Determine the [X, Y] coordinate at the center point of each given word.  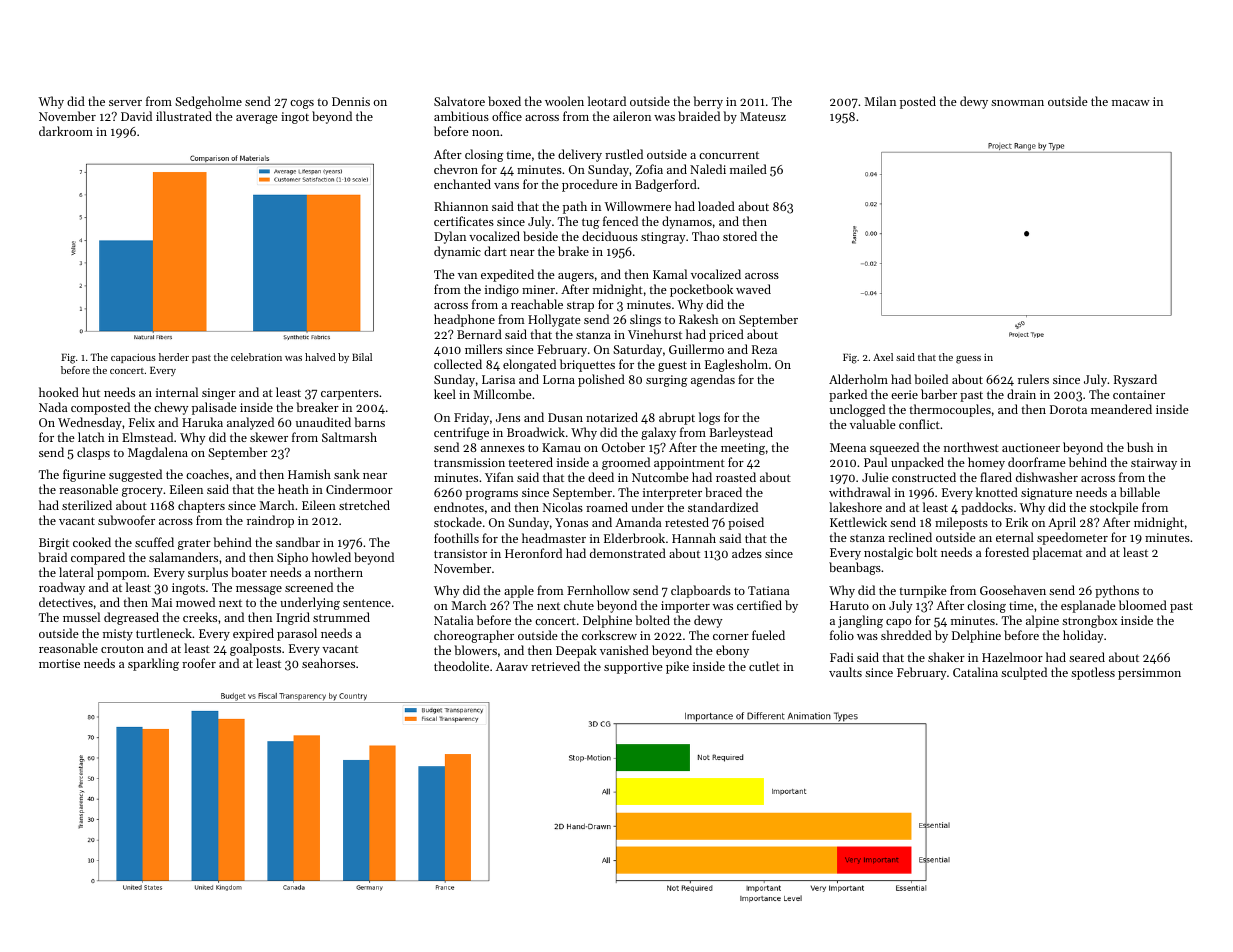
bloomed [1143, 605]
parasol [297, 634]
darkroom [66, 131]
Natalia [453, 620]
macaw [1131, 103]
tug [591, 223]
